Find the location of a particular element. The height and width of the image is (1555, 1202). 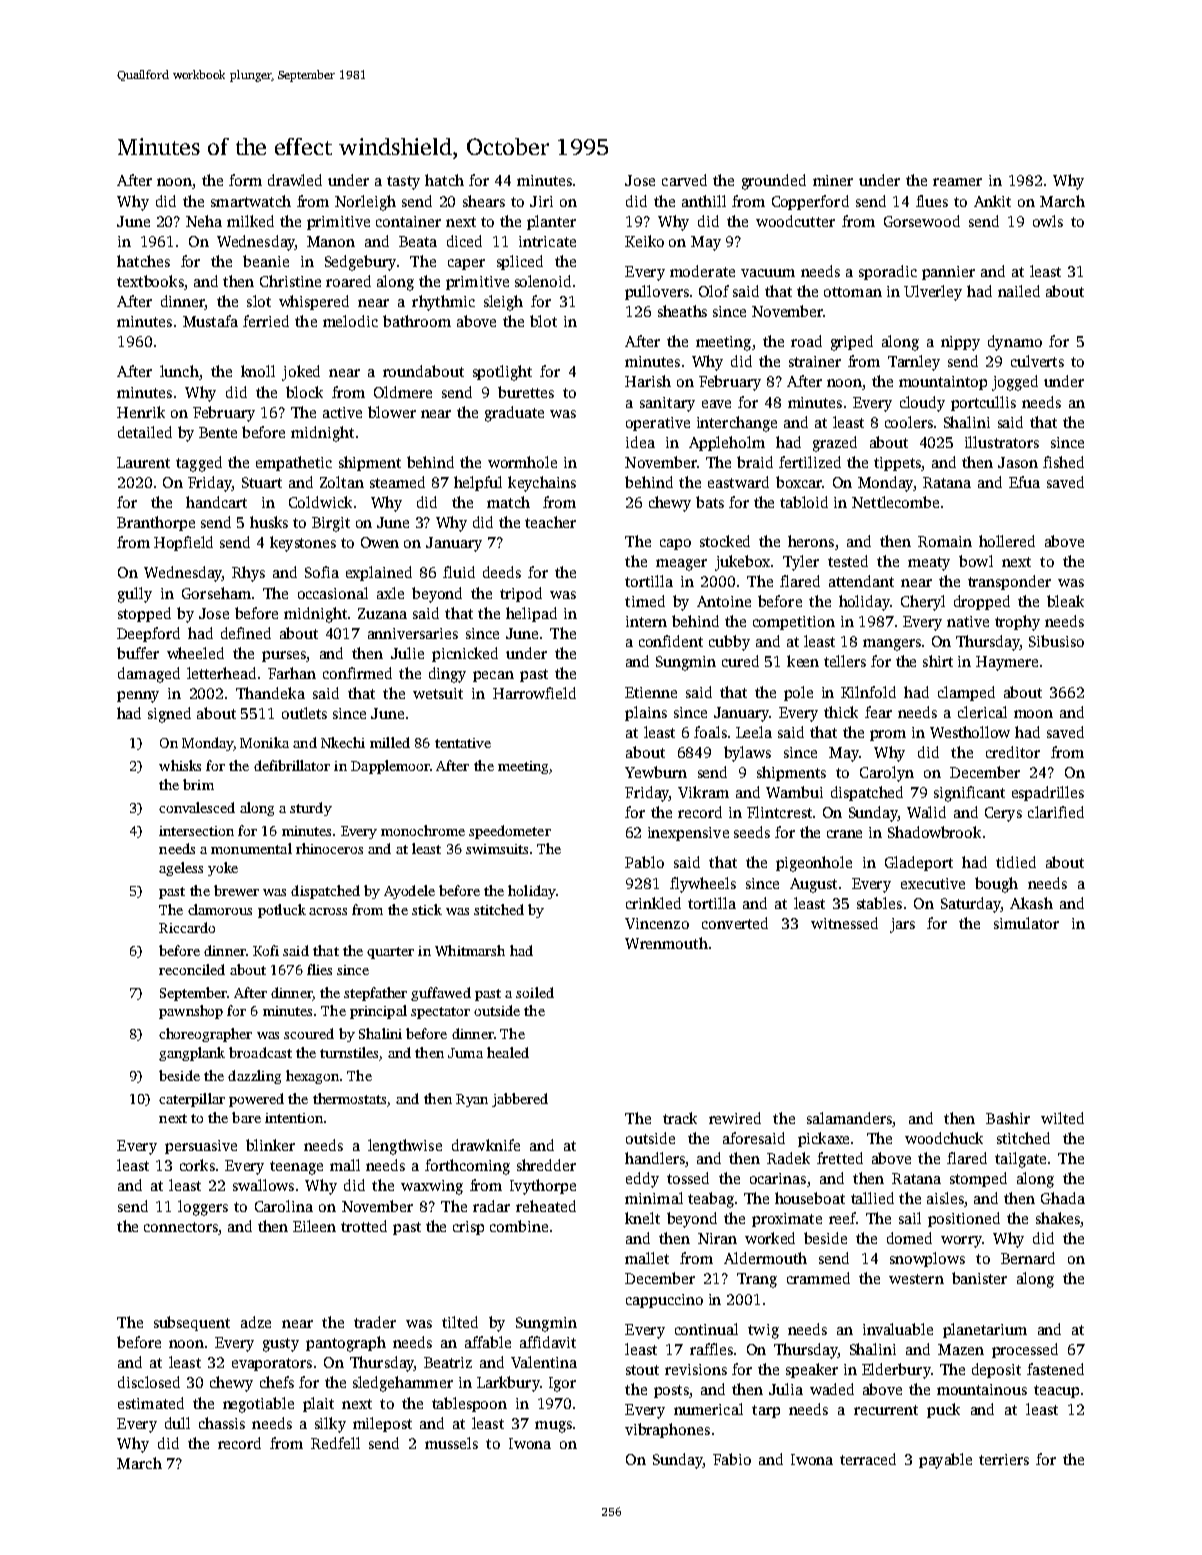

deeds is located at coordinates (502, 572).
